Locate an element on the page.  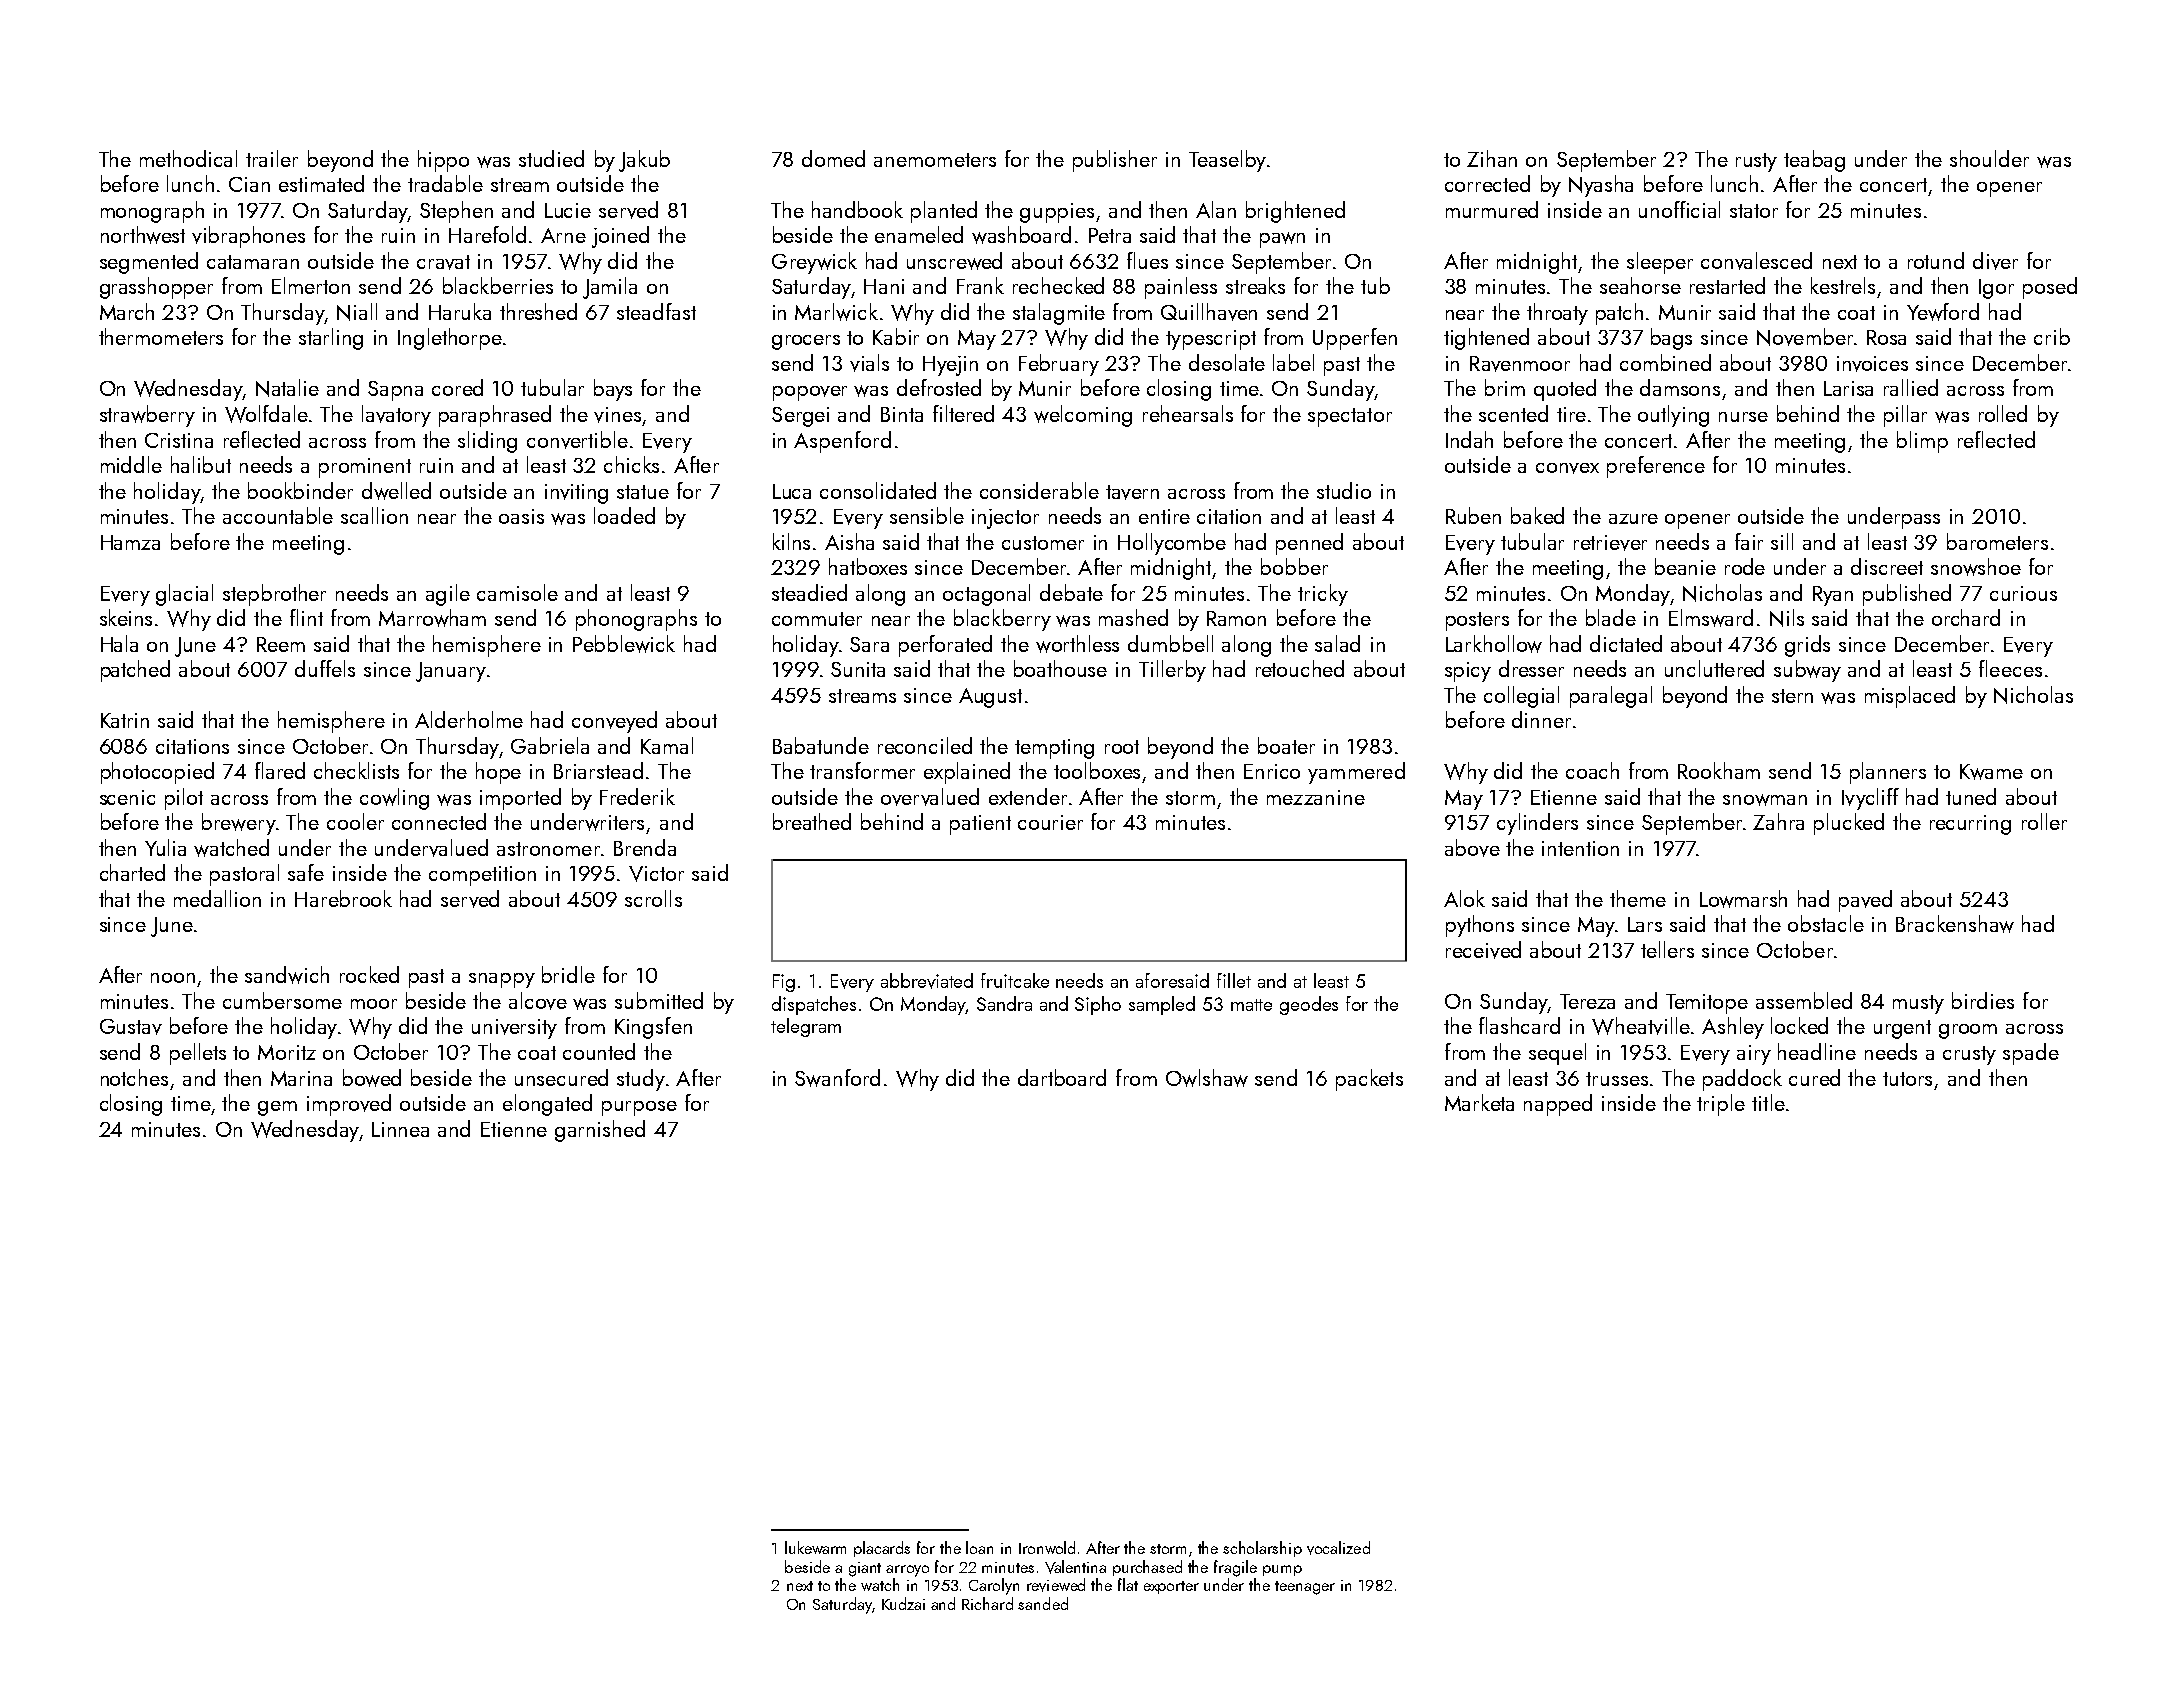
teenager is located at coordinates (1305, 1588).
